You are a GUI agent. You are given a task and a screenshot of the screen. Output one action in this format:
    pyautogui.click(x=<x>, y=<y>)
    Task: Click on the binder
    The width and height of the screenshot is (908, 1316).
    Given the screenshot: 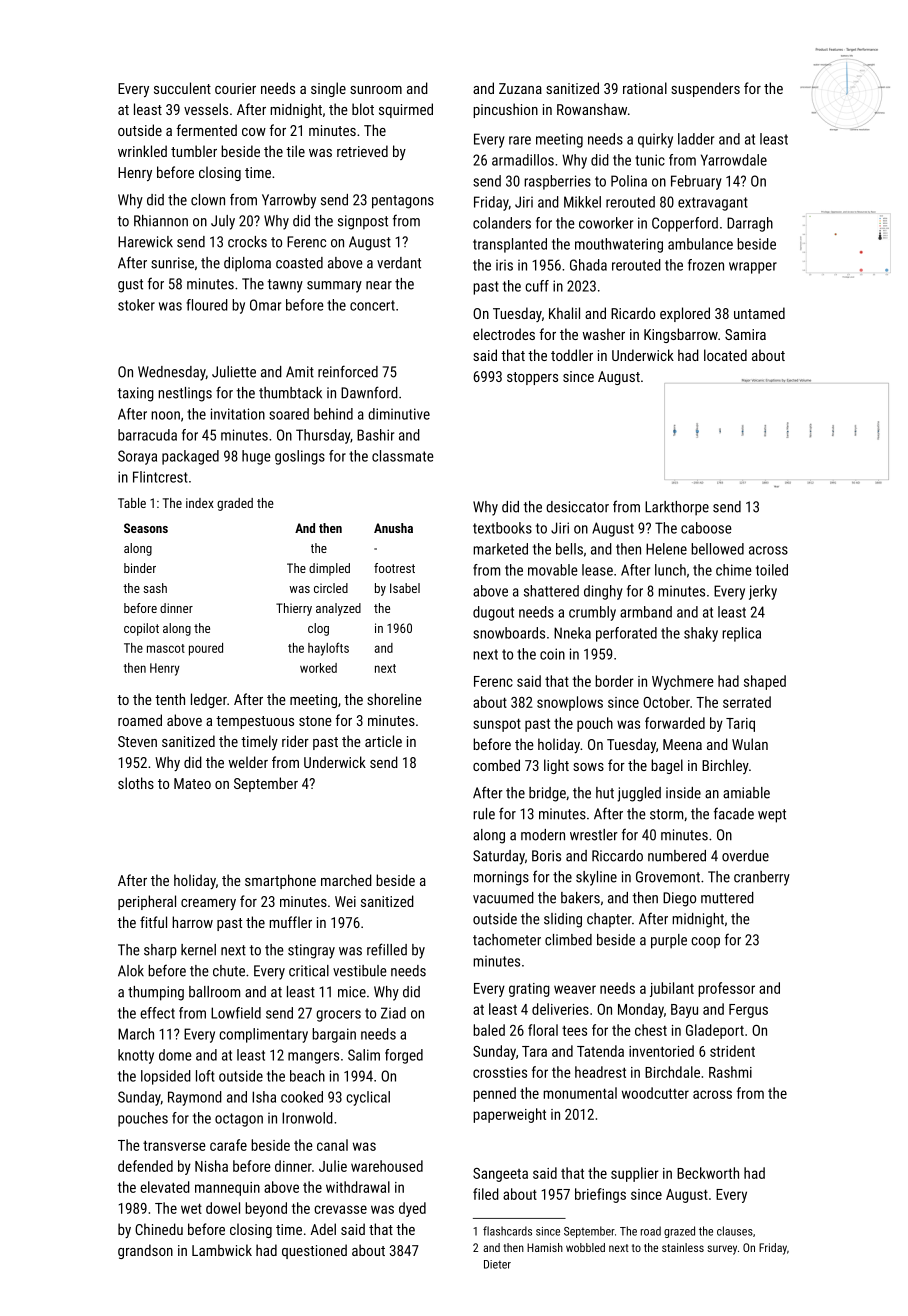 What is the action you would take?
    pyautogui.click(x=140, y=568)
